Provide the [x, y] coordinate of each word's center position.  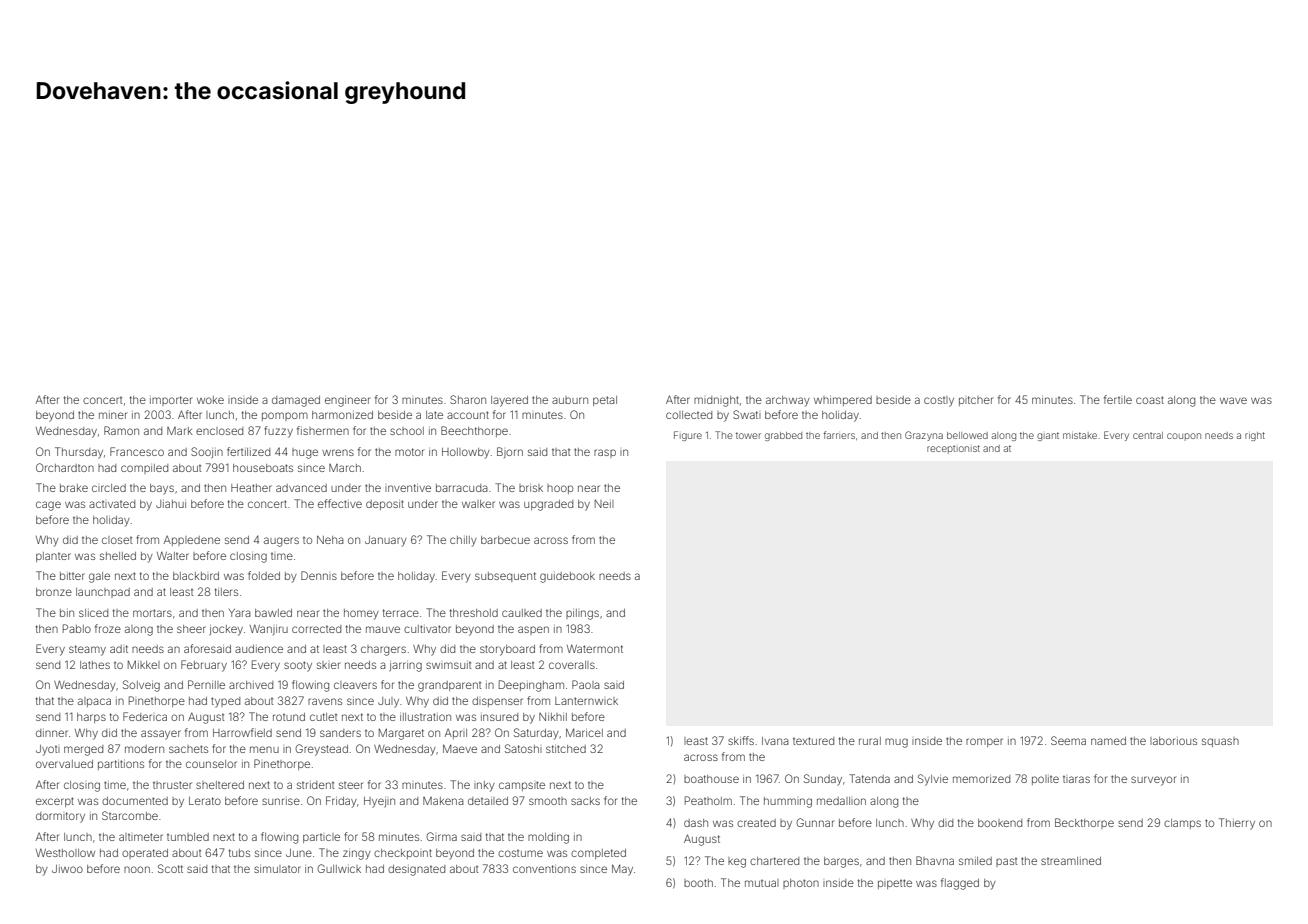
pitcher [976, 401]
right [1255, 436]
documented [135, 801]
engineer [347, 402]
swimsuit [448, 665]
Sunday [823, 780]
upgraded [548, 505]
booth [698, 883]
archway [788, 401]
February [204, 666]
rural [870, 741]
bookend [1000, 823]
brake [74, 488]
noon [137, 869]
